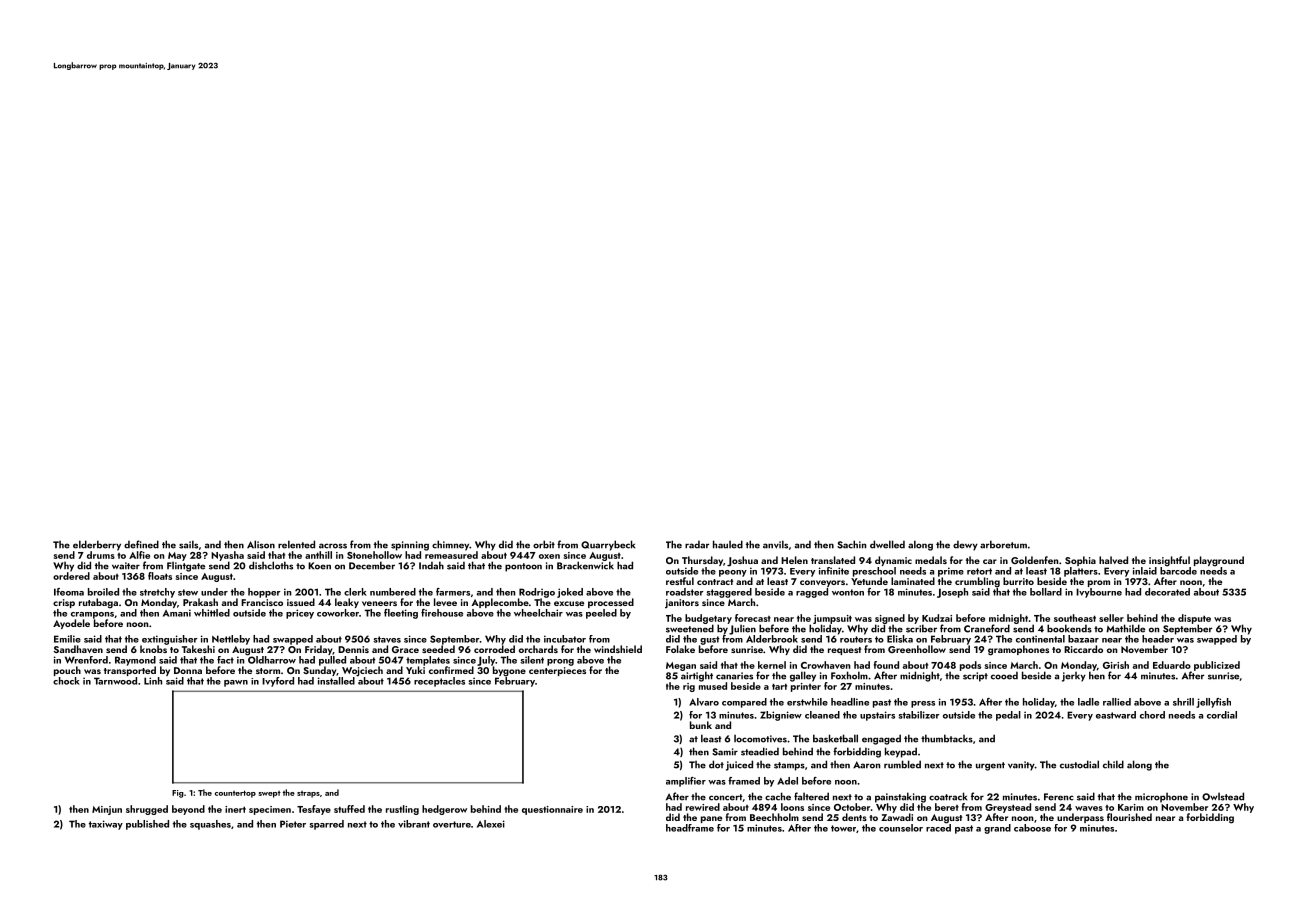 This screenshot has width=1308, height=924. Describe the element at coordinates (1003, 544) in the screenshot. I see `arboretum` at that location.
